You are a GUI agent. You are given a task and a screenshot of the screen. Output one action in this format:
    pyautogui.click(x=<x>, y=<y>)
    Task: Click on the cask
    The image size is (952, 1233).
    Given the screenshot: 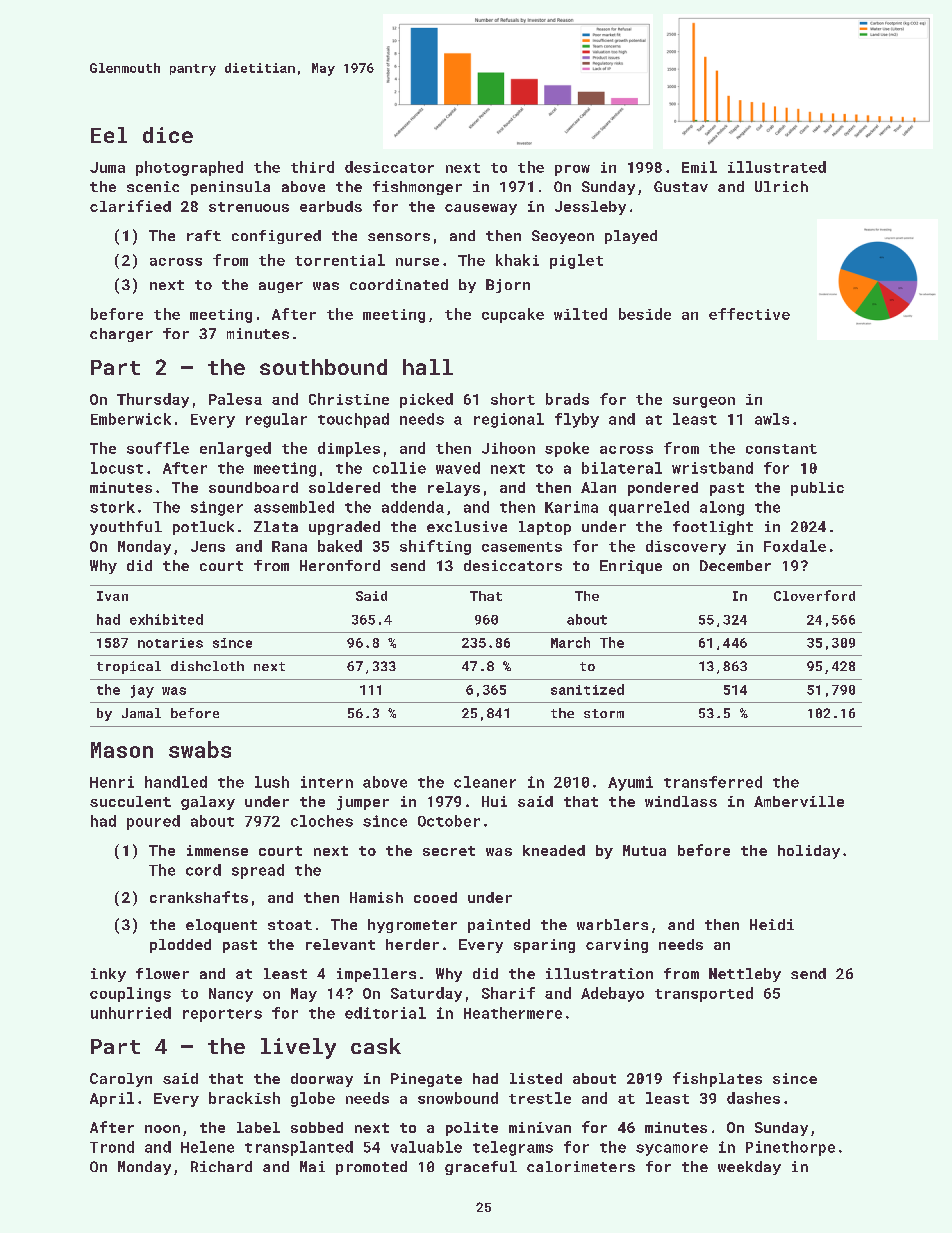 What is the action you would take?
    pyautogui.click(x=376, y=1046)
